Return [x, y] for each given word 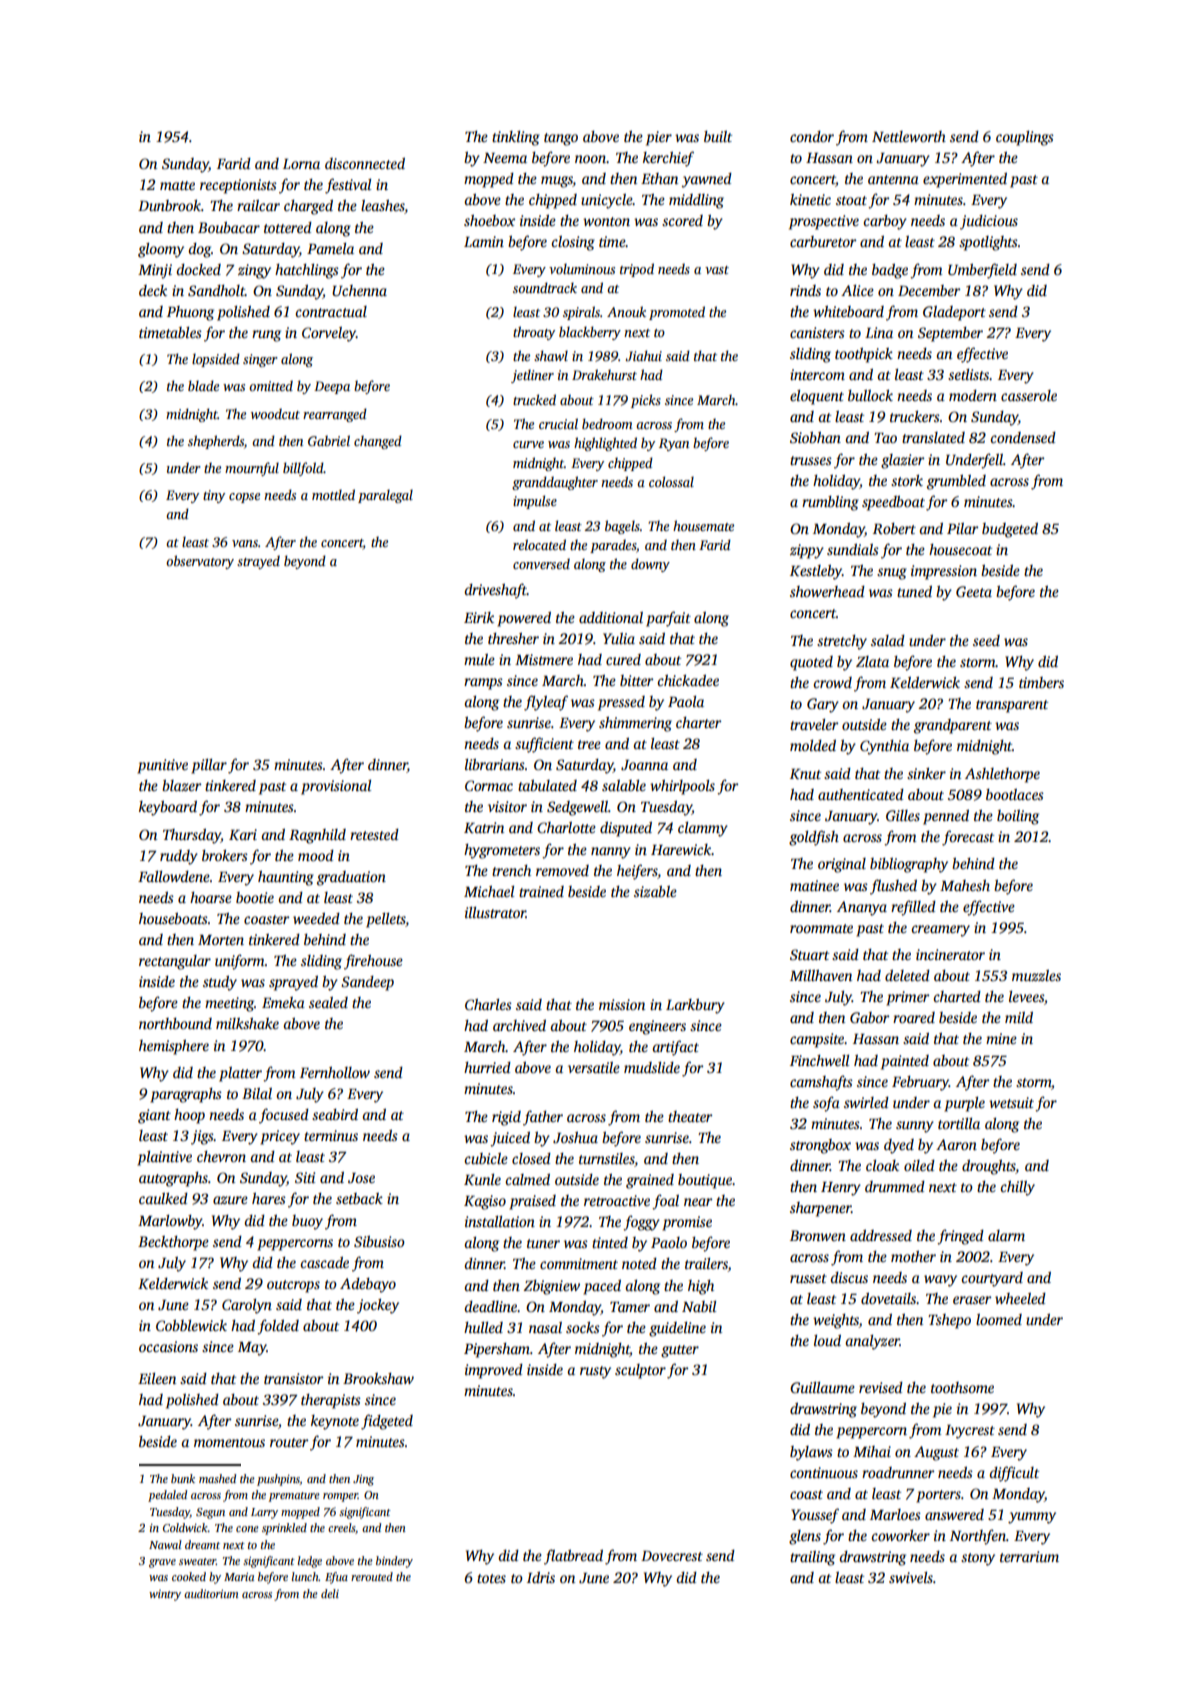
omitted [271, 385]
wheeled [1020, 1298]
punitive [162, 766]
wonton [606, 221]
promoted [677, 313]
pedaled [167, 1496]
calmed [527, 1179]
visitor [507, 806]
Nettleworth [909, 136]
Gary [823, 705]
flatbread [573, 1557]
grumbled [956, 482]
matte [177, 185]
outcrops [293, 1286]
